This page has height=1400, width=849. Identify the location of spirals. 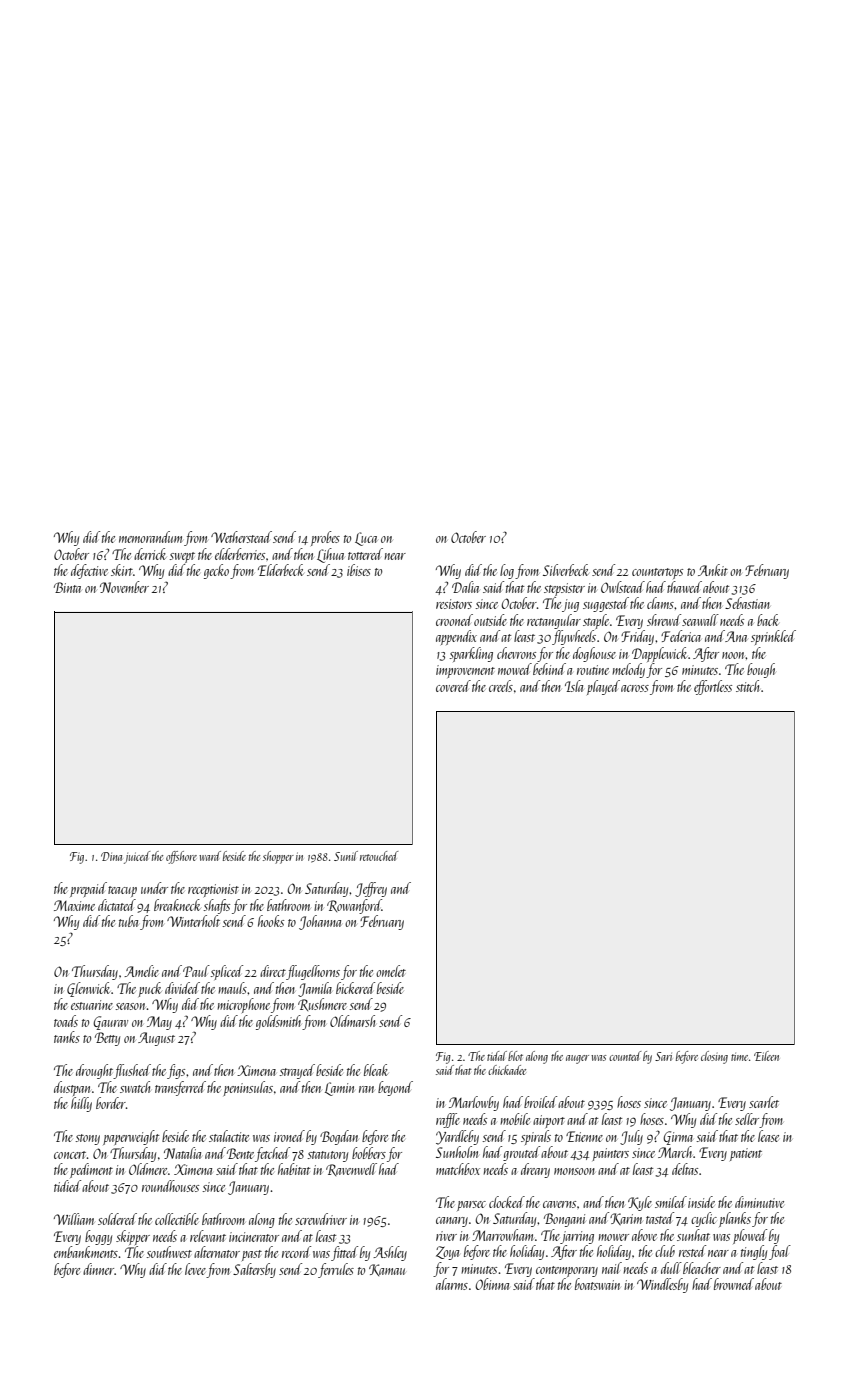
(536, 1137).
